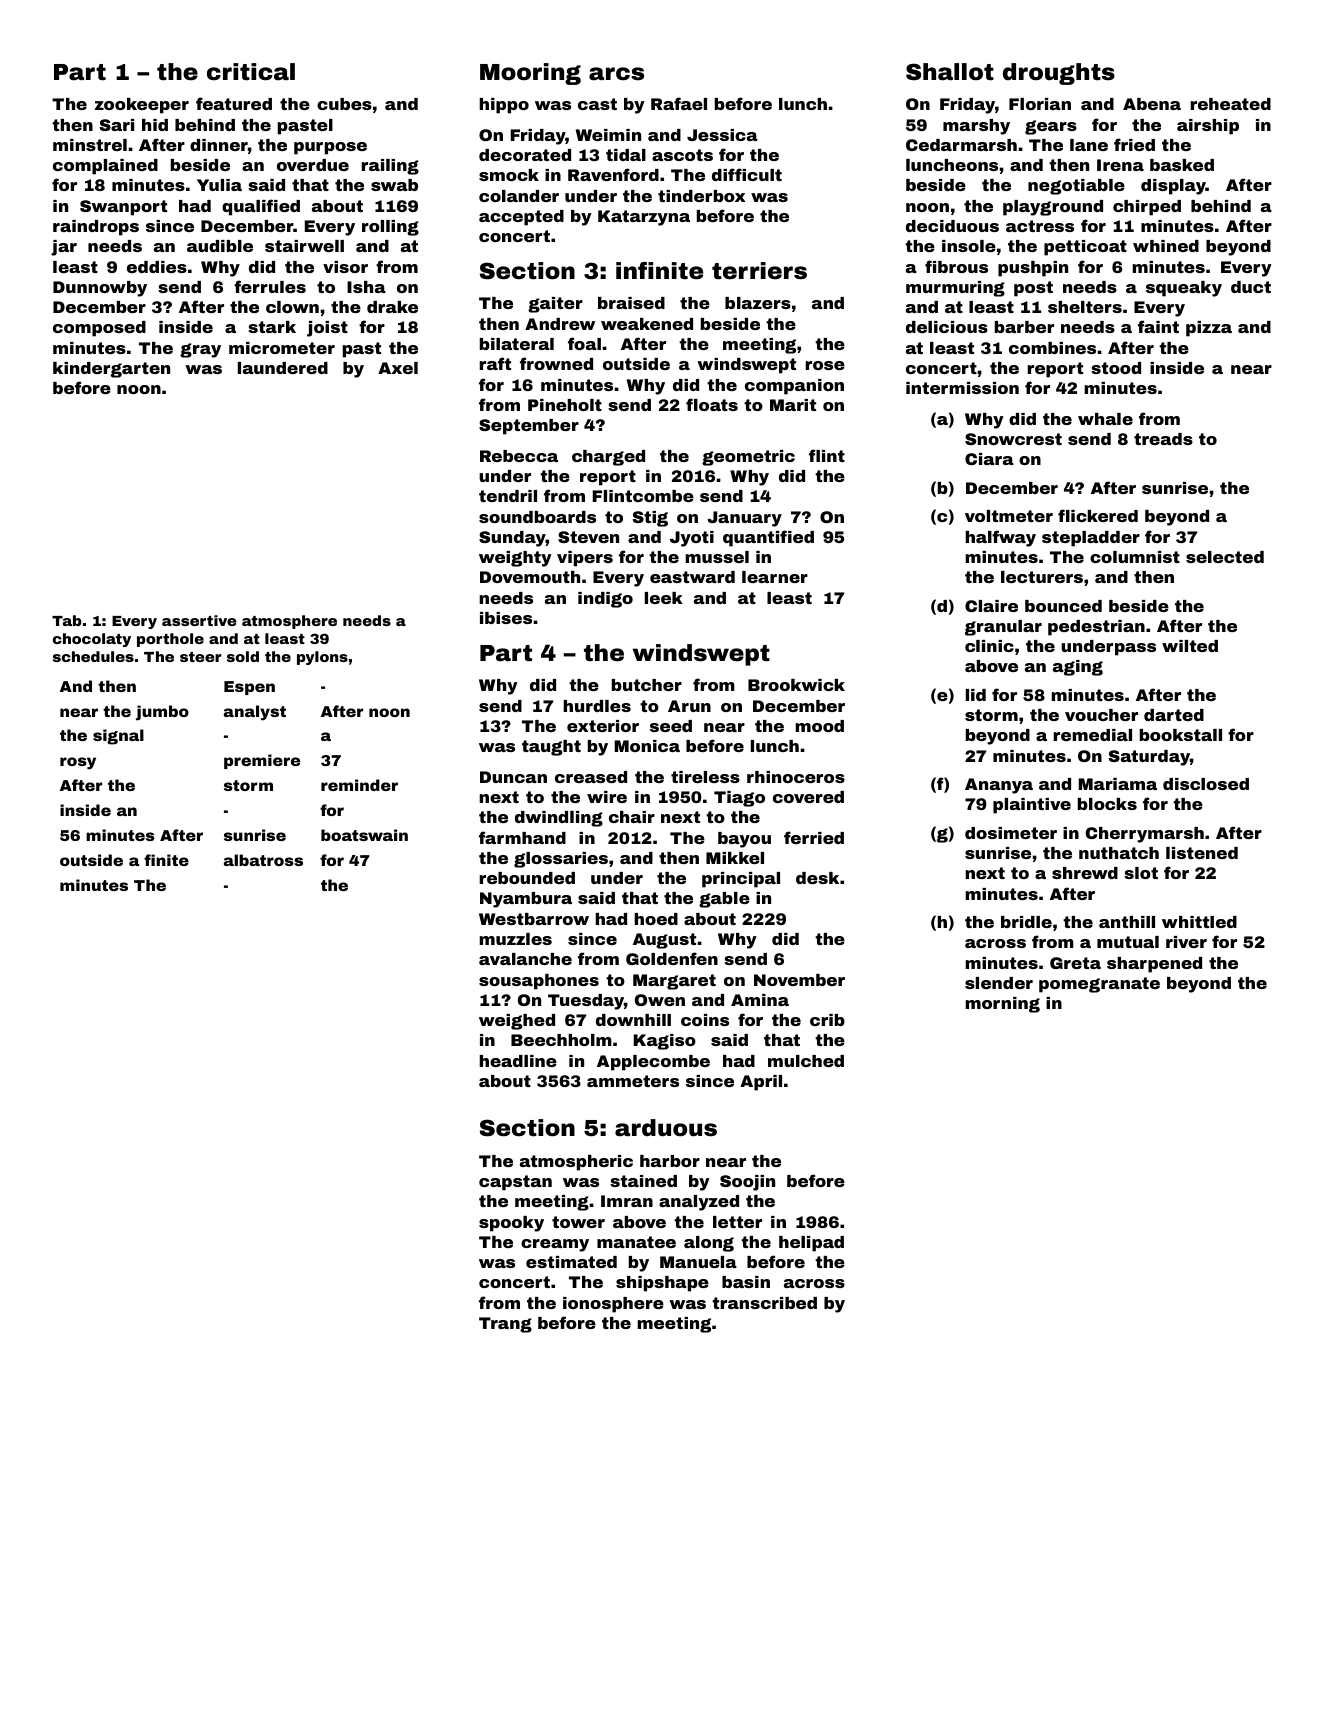 This screenshot has width=1324, height=1714. What do you see at coordinates (631, 303) in the screenshot?
I see `braised` at bounding box center [631, 303].
